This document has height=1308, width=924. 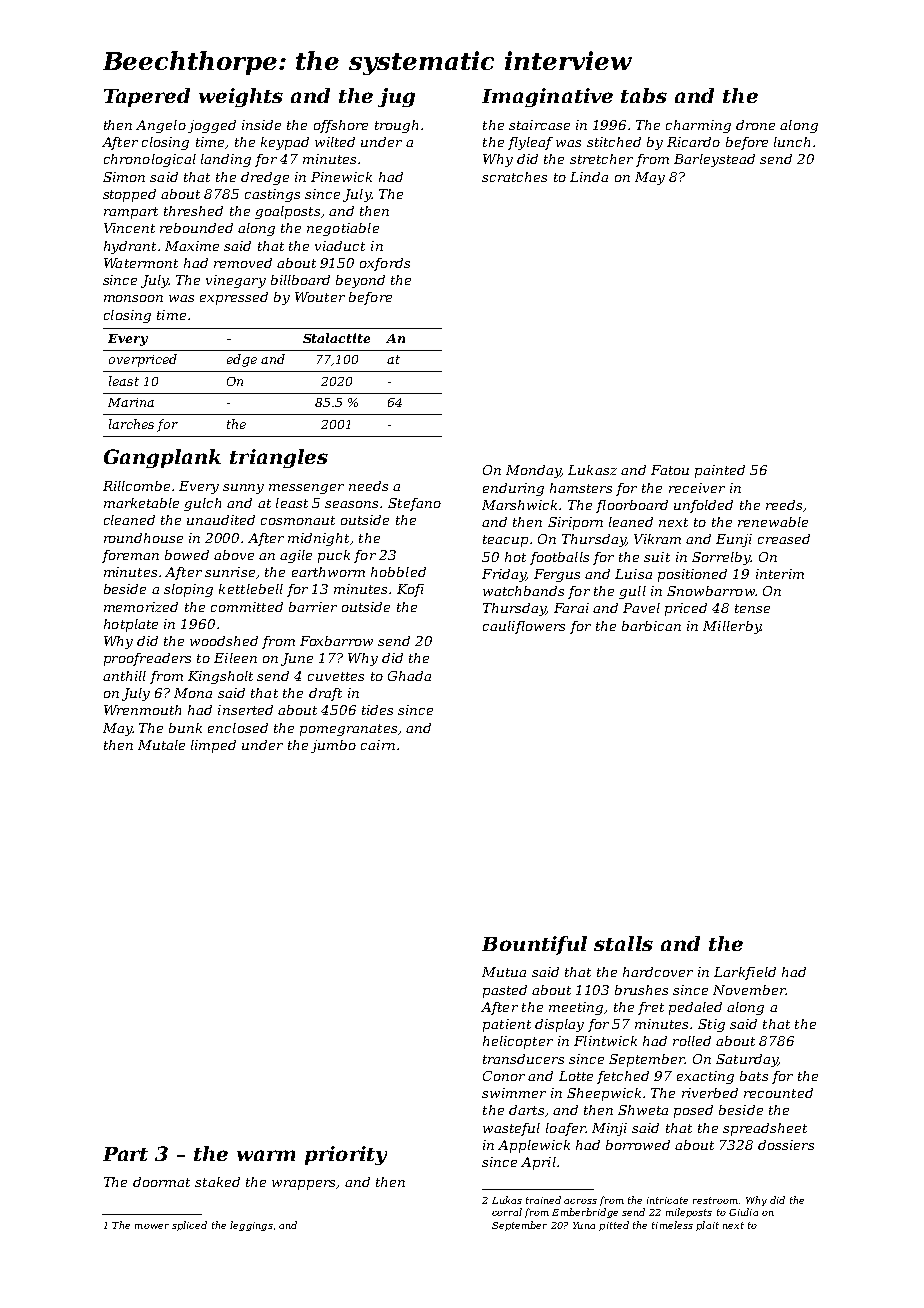 I want to click on painted, so click(x=720, y=471).
